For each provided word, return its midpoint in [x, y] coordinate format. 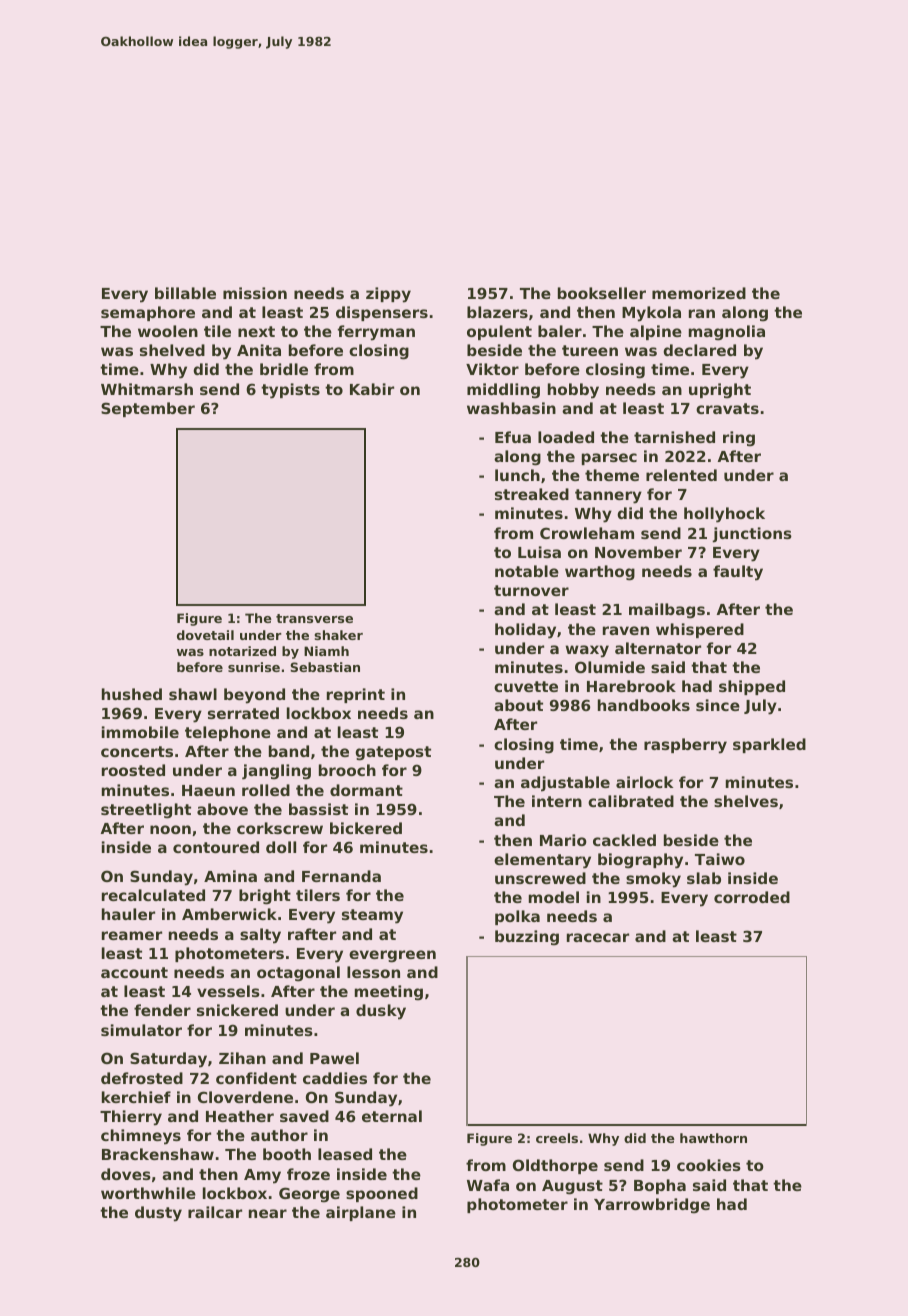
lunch [517, 475]
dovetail [205, 635]
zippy [388, 295]
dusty [158, 1214]
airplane [361, 1213]
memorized [699, 293]
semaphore [148, 313]
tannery [608, 496]
